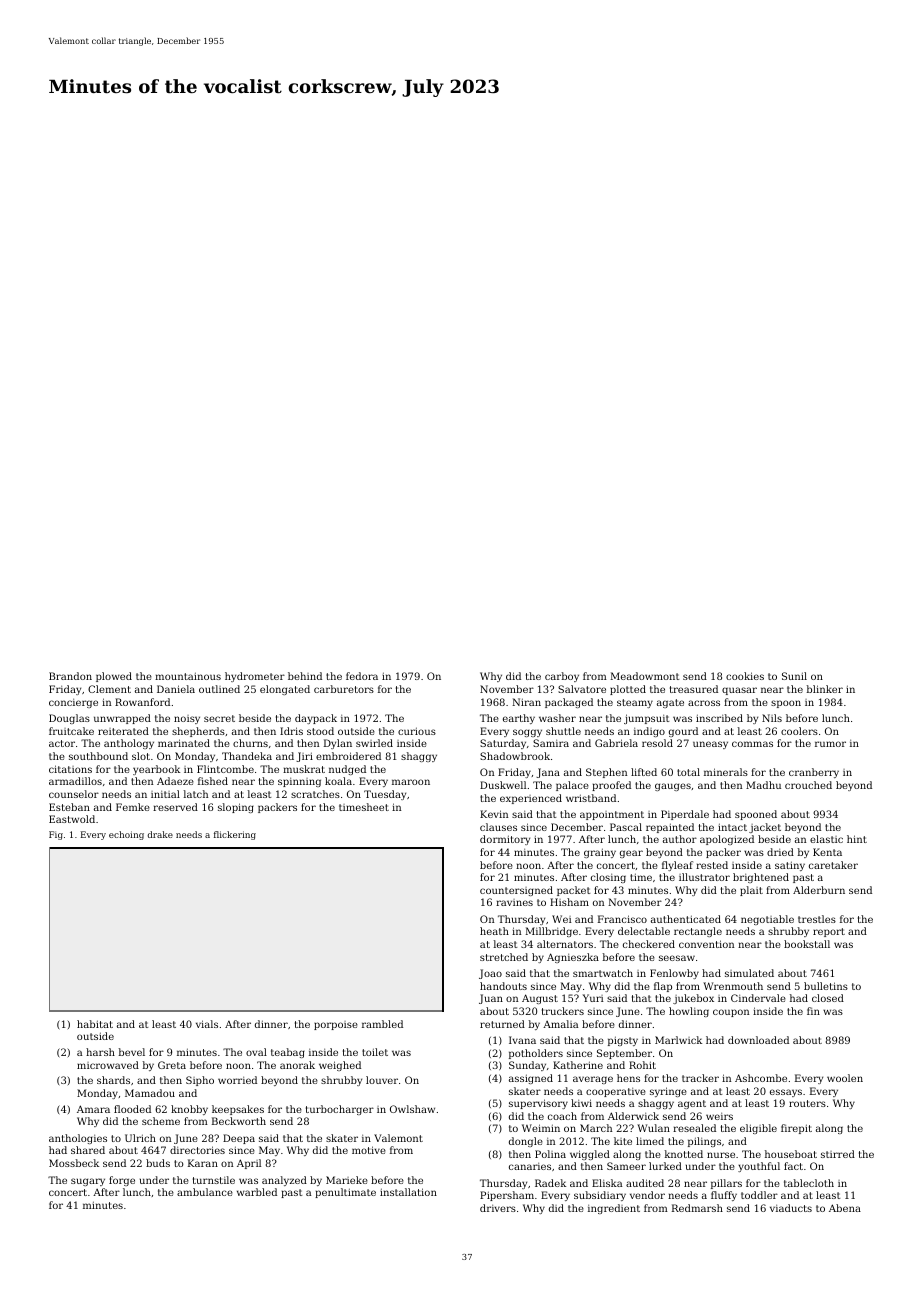 The image size is (924, 1308). I want to click on shepherds, so click(198, 732).
